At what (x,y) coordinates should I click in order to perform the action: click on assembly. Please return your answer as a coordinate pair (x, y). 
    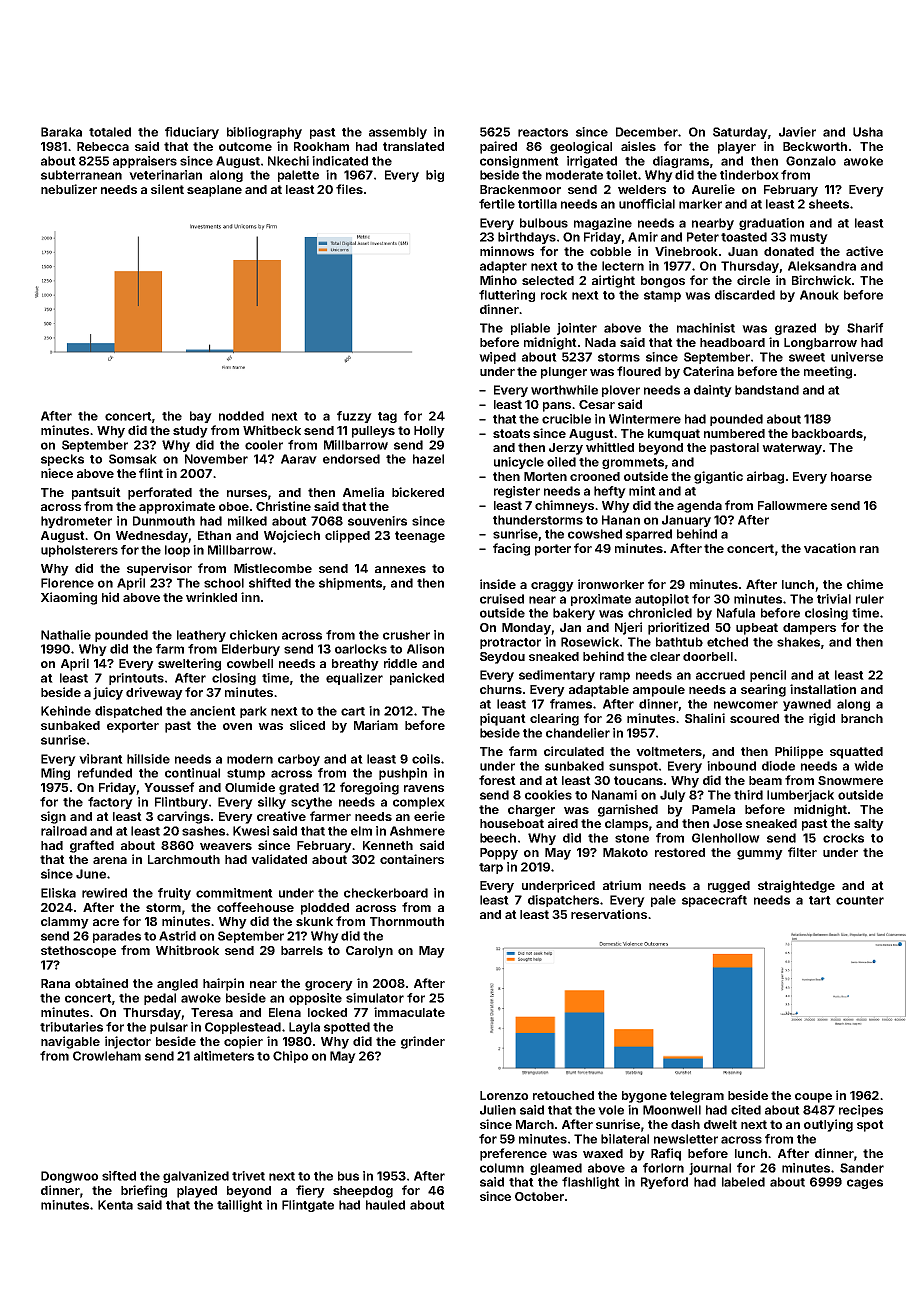
    Looking at the image, I should click on (398, 133).
